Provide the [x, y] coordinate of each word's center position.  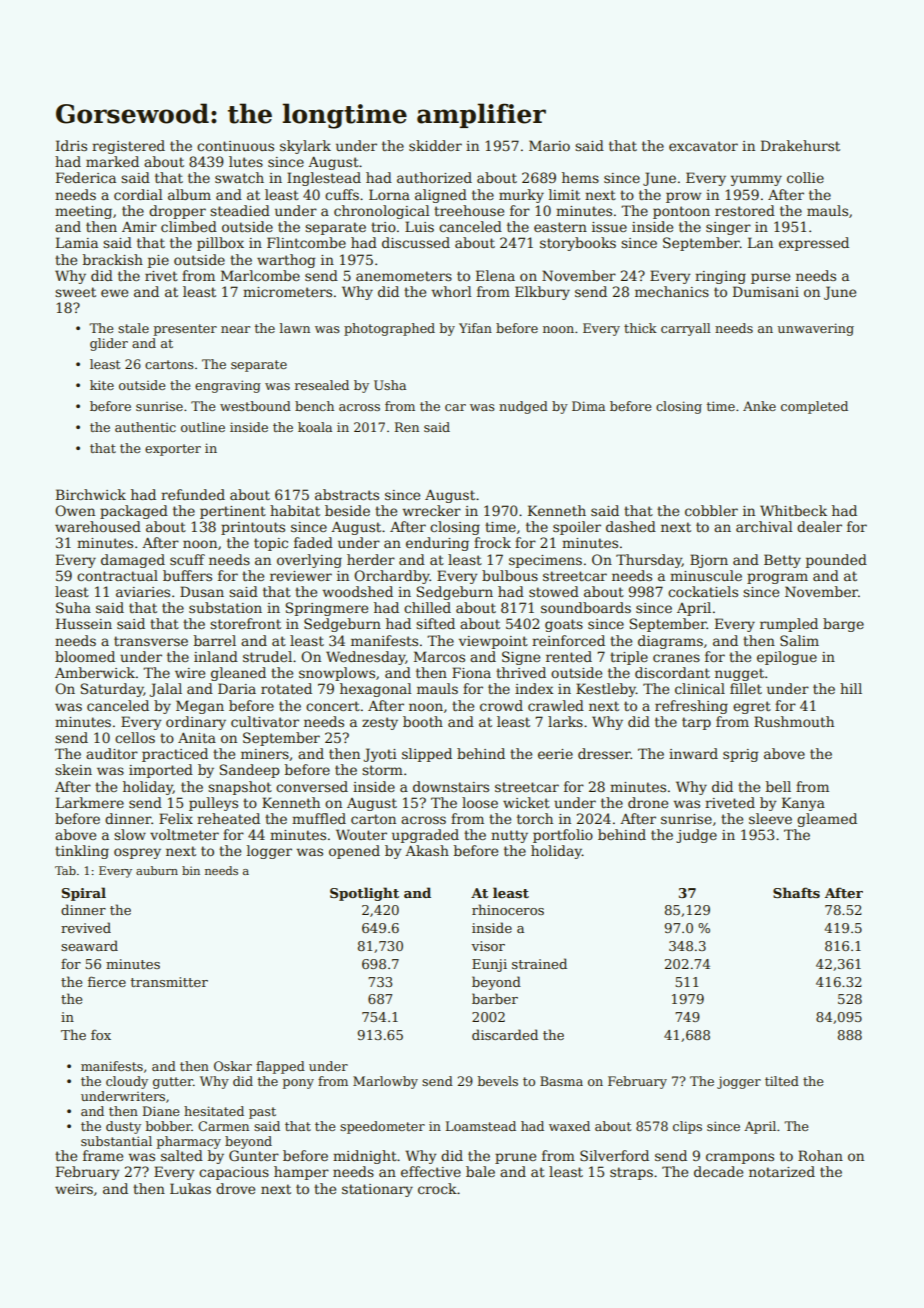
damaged [133, 561]
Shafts [796, 892]
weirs [74, 1189]
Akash [427, 850]
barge [843, 625]
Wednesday [365, 658]
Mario [549, 145]
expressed [814, 244]
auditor [112, 753]
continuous [235, 146]
